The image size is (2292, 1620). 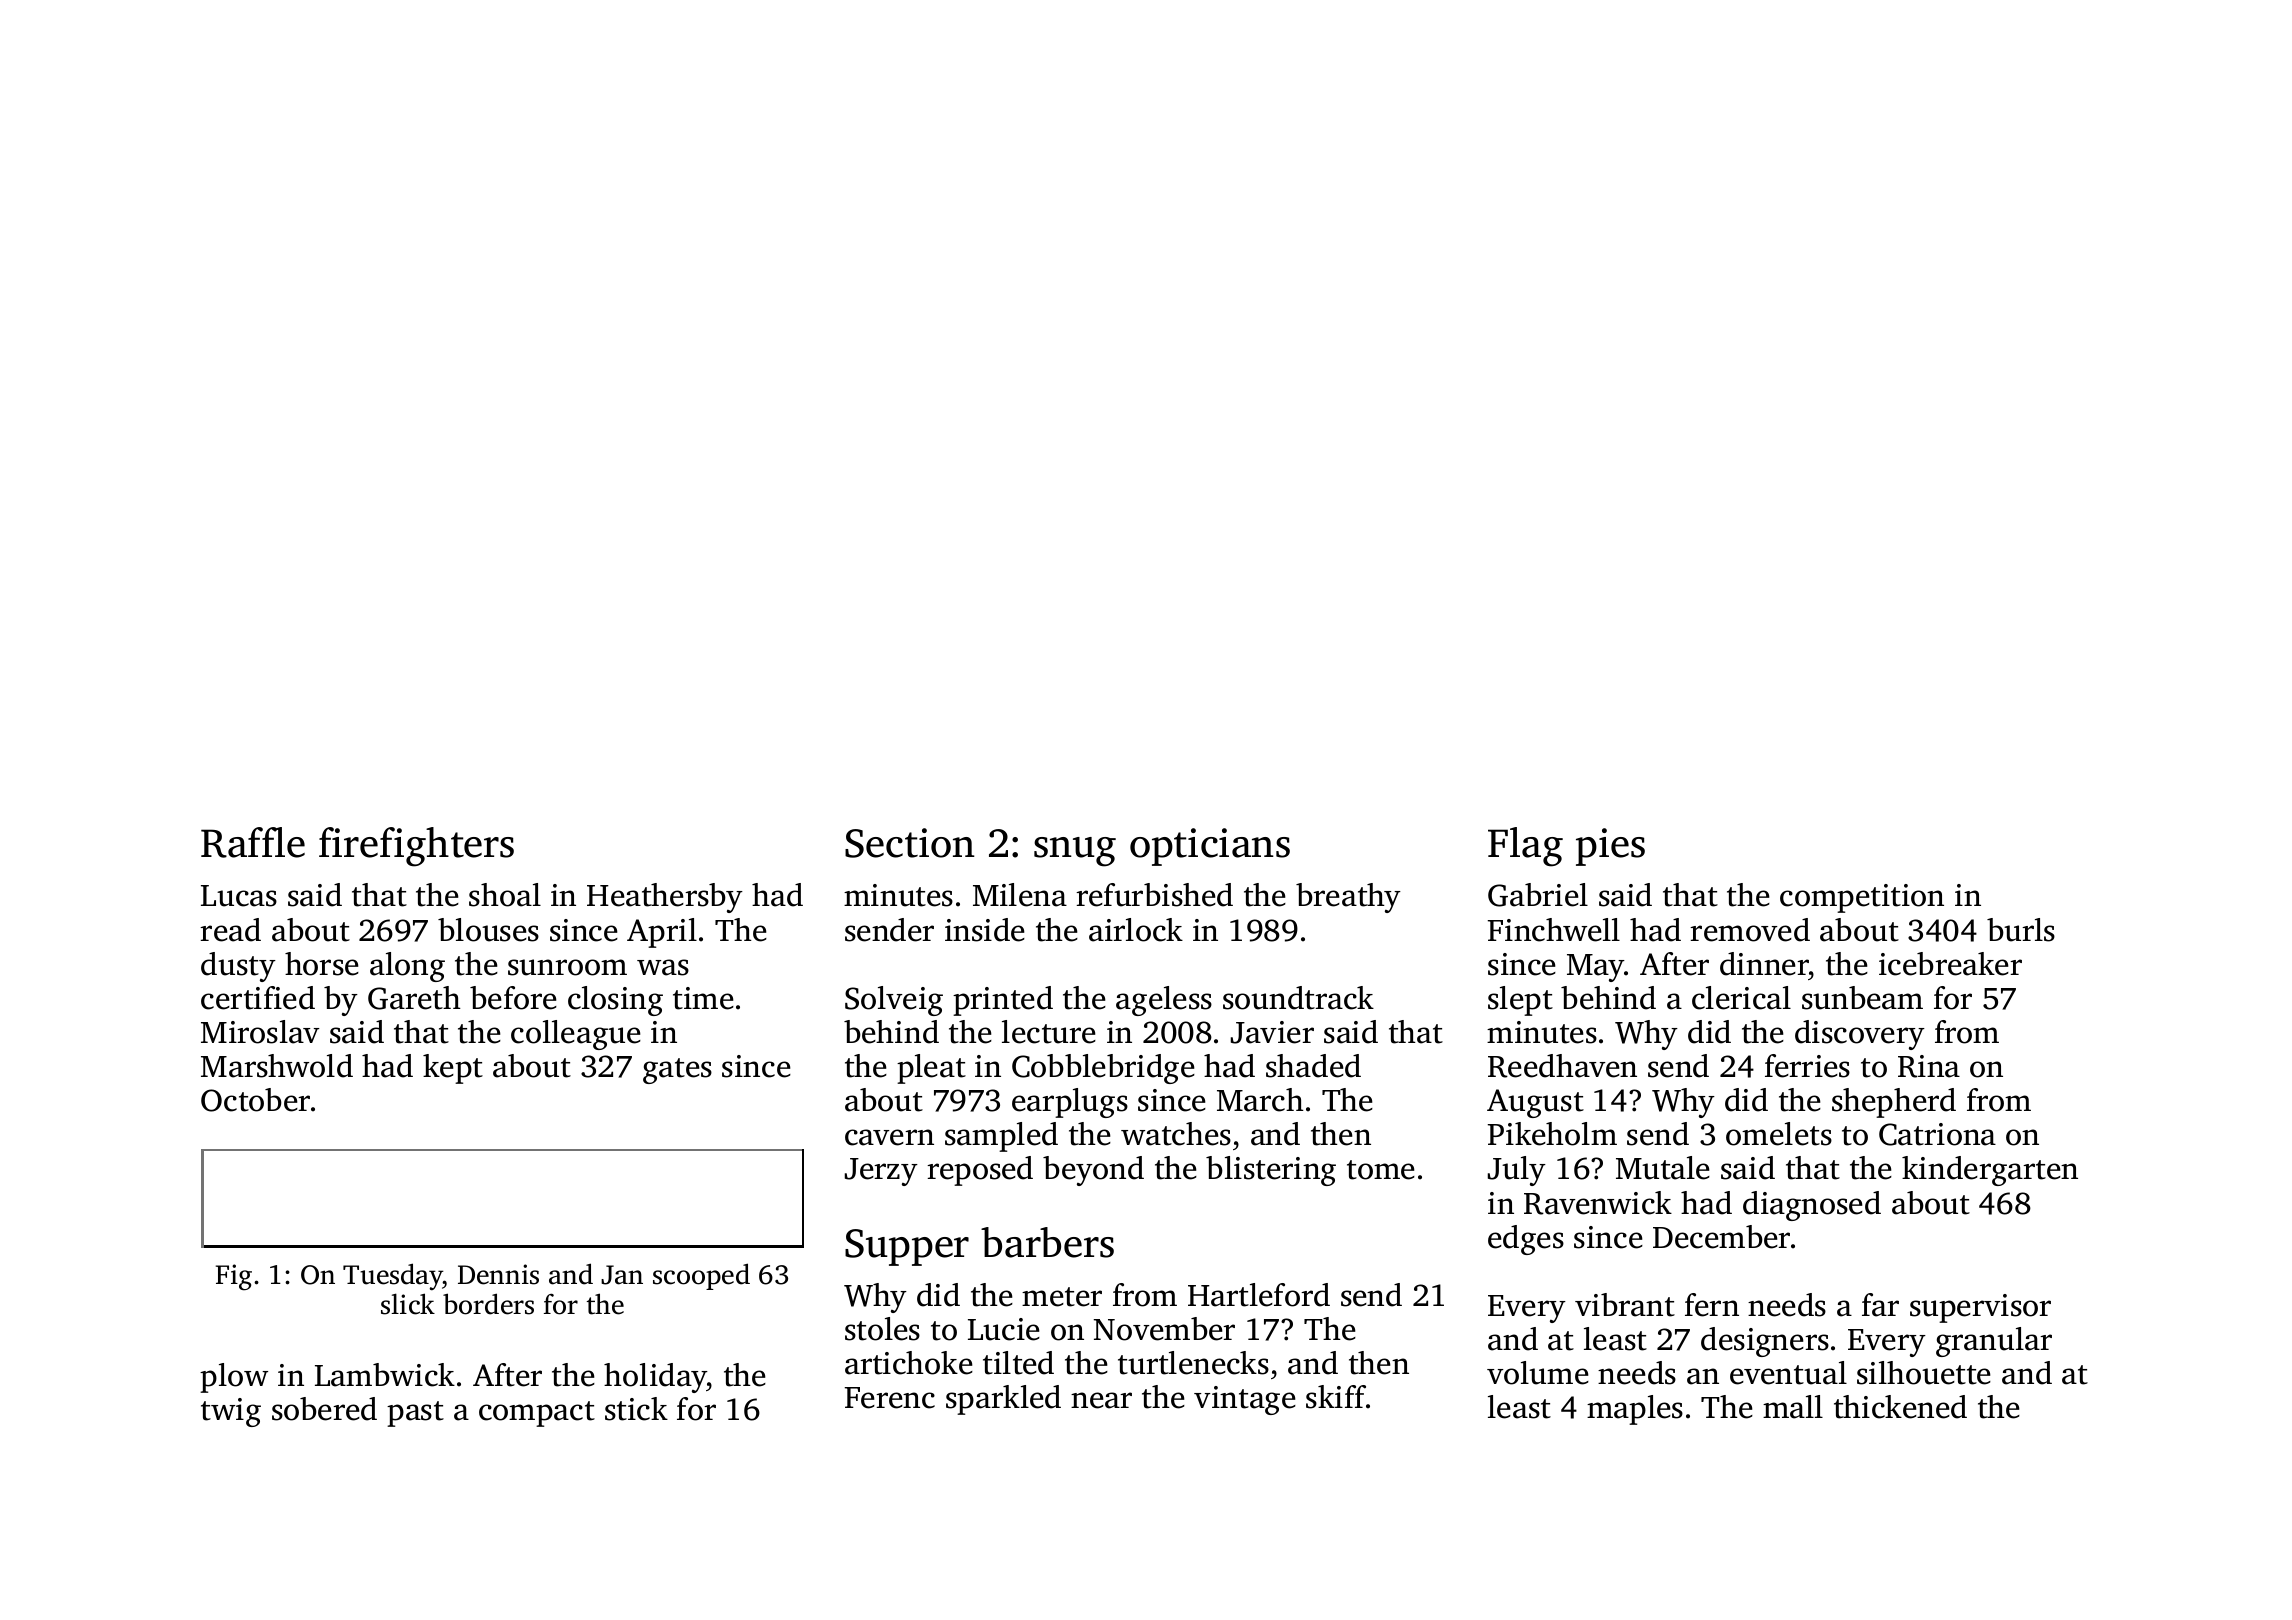 I want to click on Miroslav, so click(x=260, y=1032).
